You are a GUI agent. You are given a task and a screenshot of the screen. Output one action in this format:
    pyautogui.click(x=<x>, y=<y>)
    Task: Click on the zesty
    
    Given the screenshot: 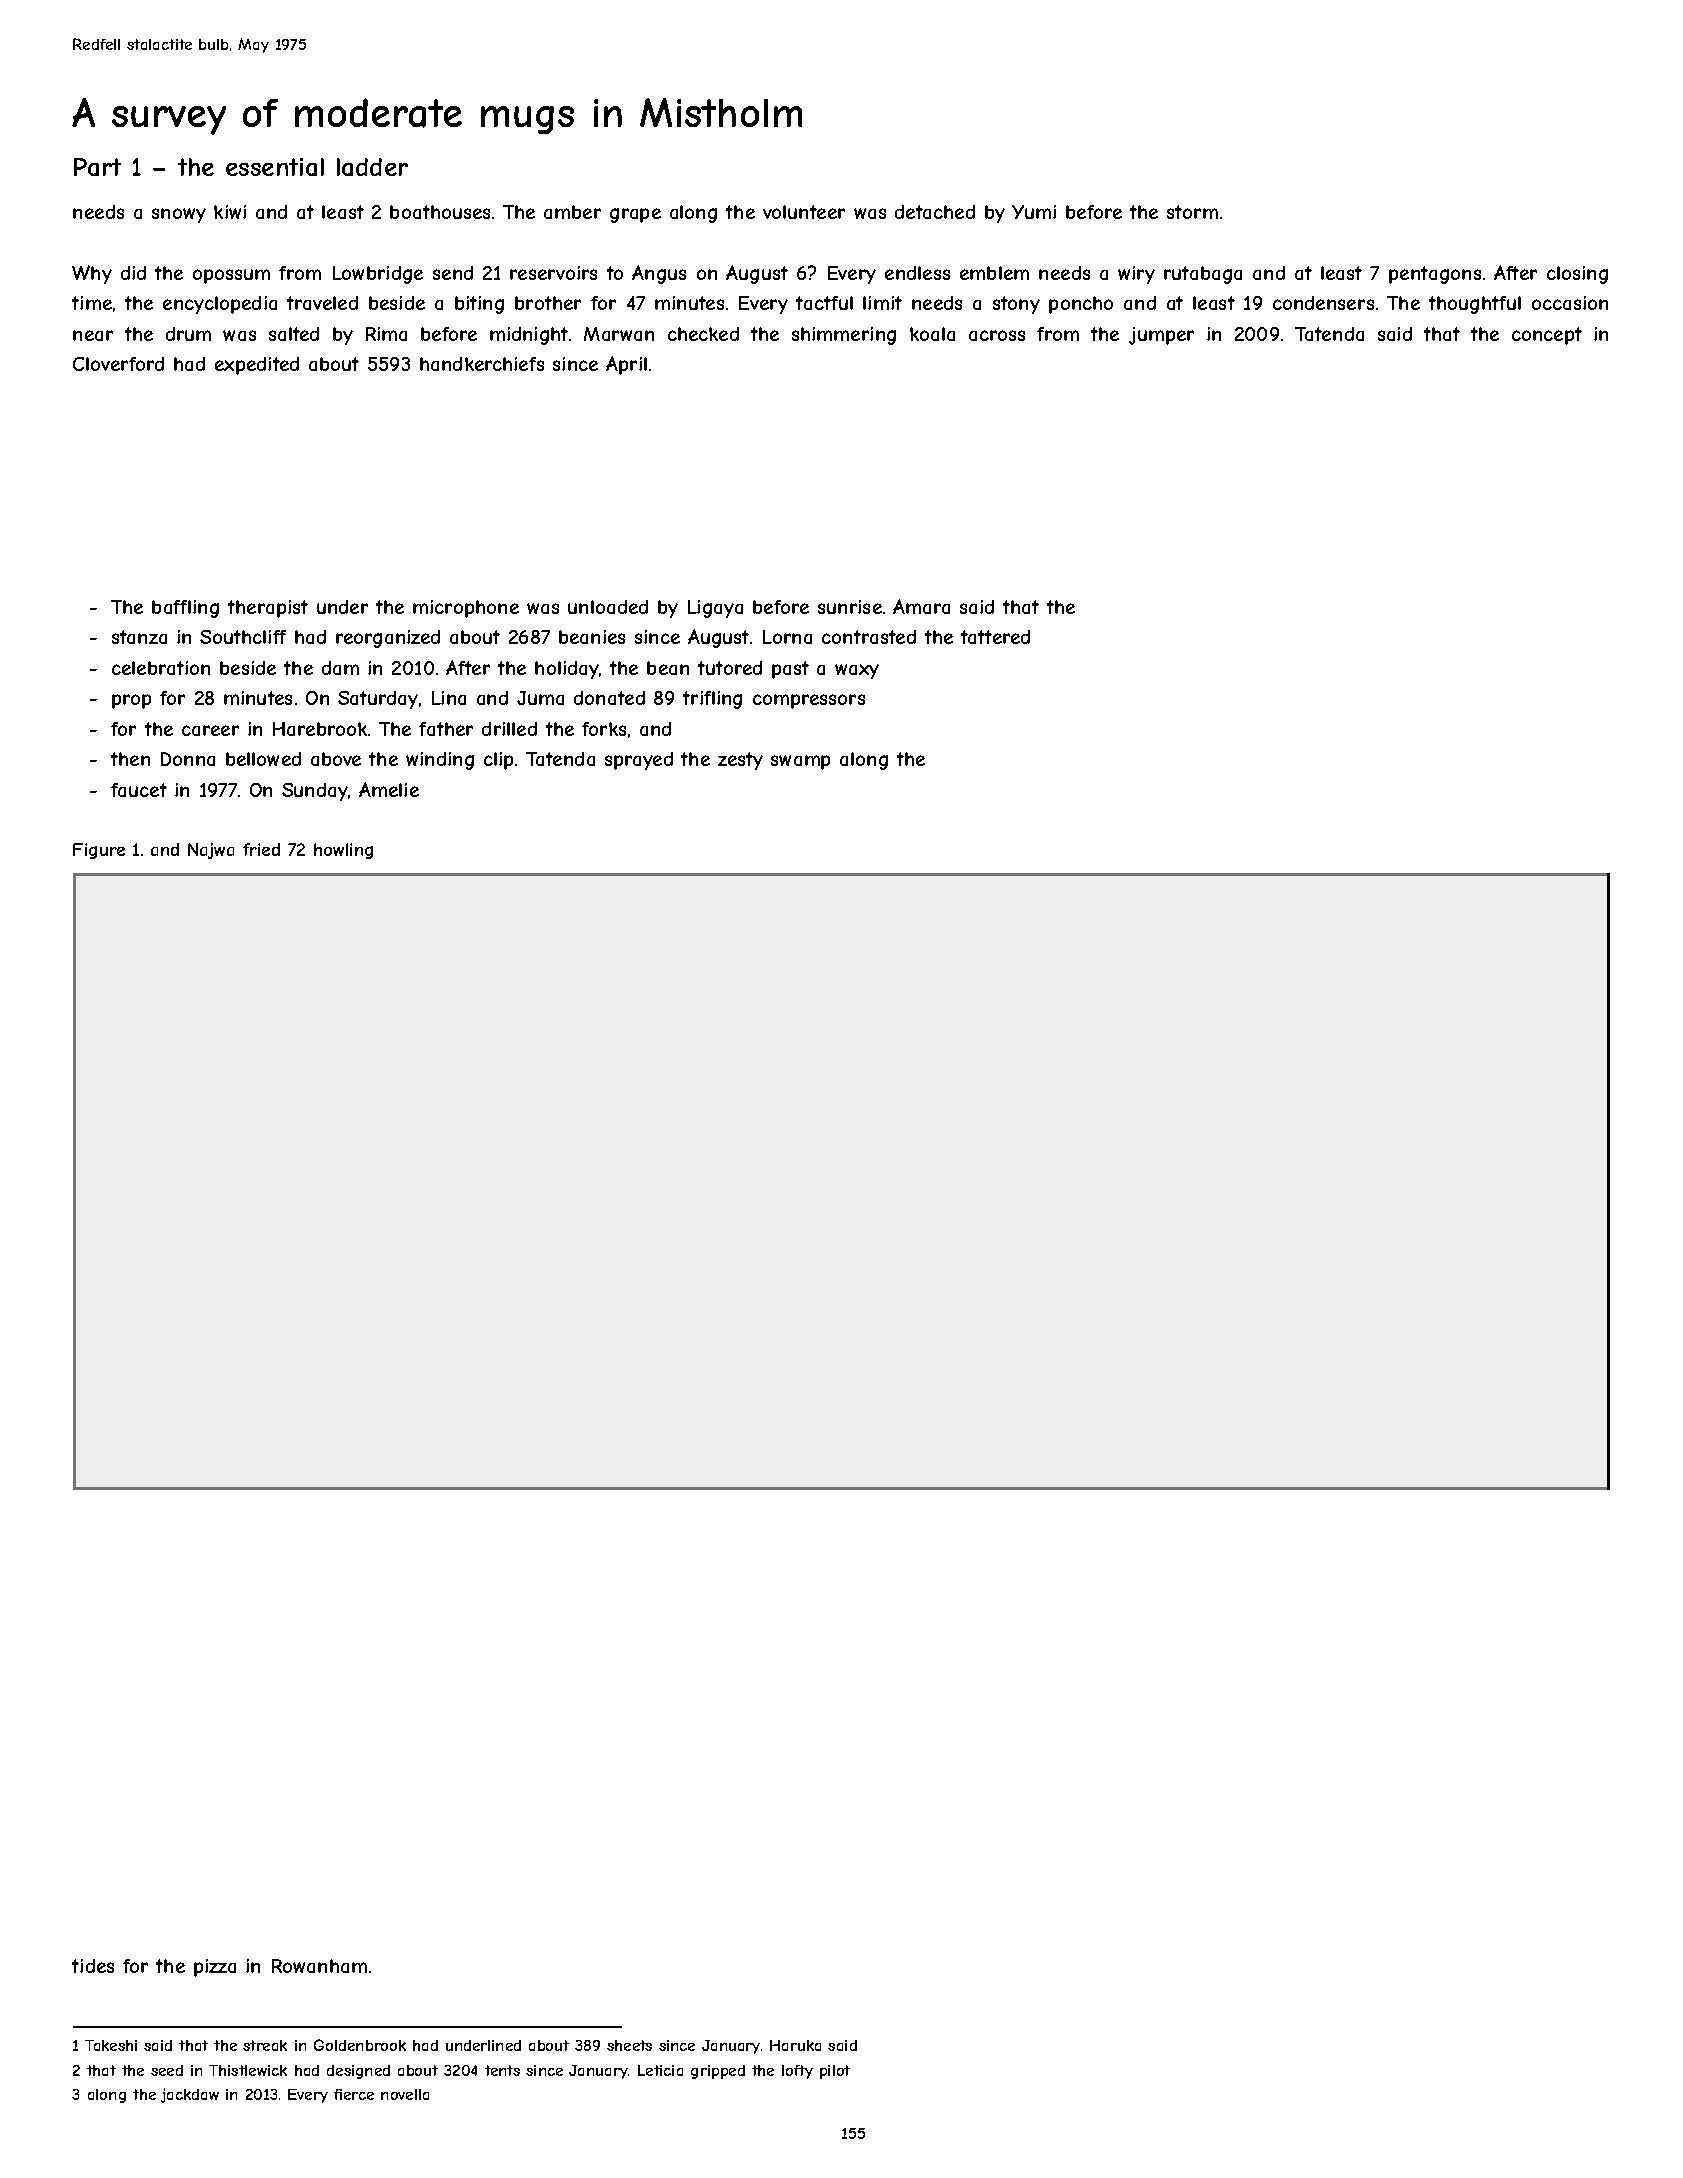 What is the action you would take?
    pyautogui.click(x=740, y=761)
